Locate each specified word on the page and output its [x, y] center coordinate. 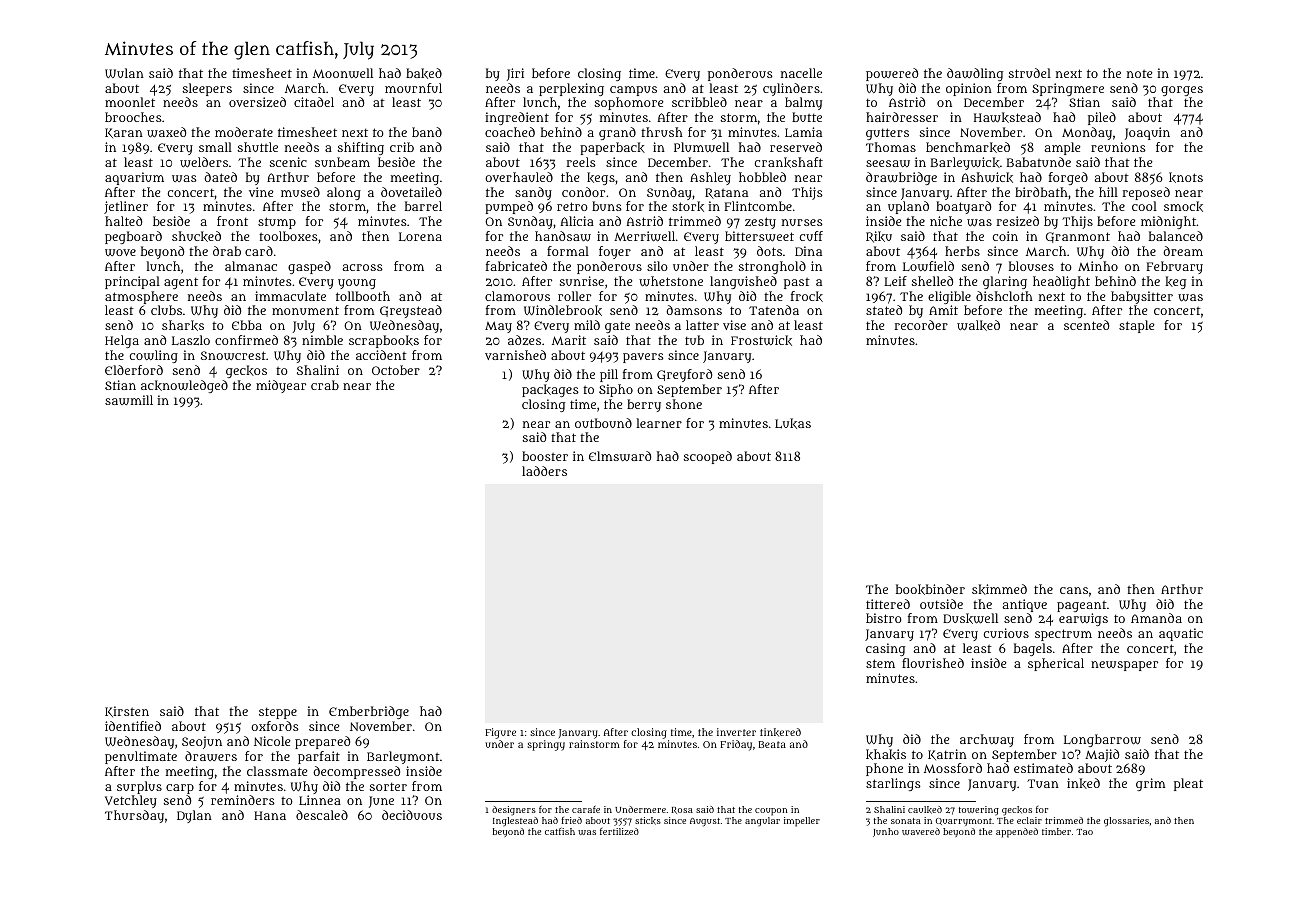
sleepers [207, 89]
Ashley [710, 178]
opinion [969, 89]
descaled [322, 815]
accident [381, 355]
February [1174, 267]
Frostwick [761, 340]
